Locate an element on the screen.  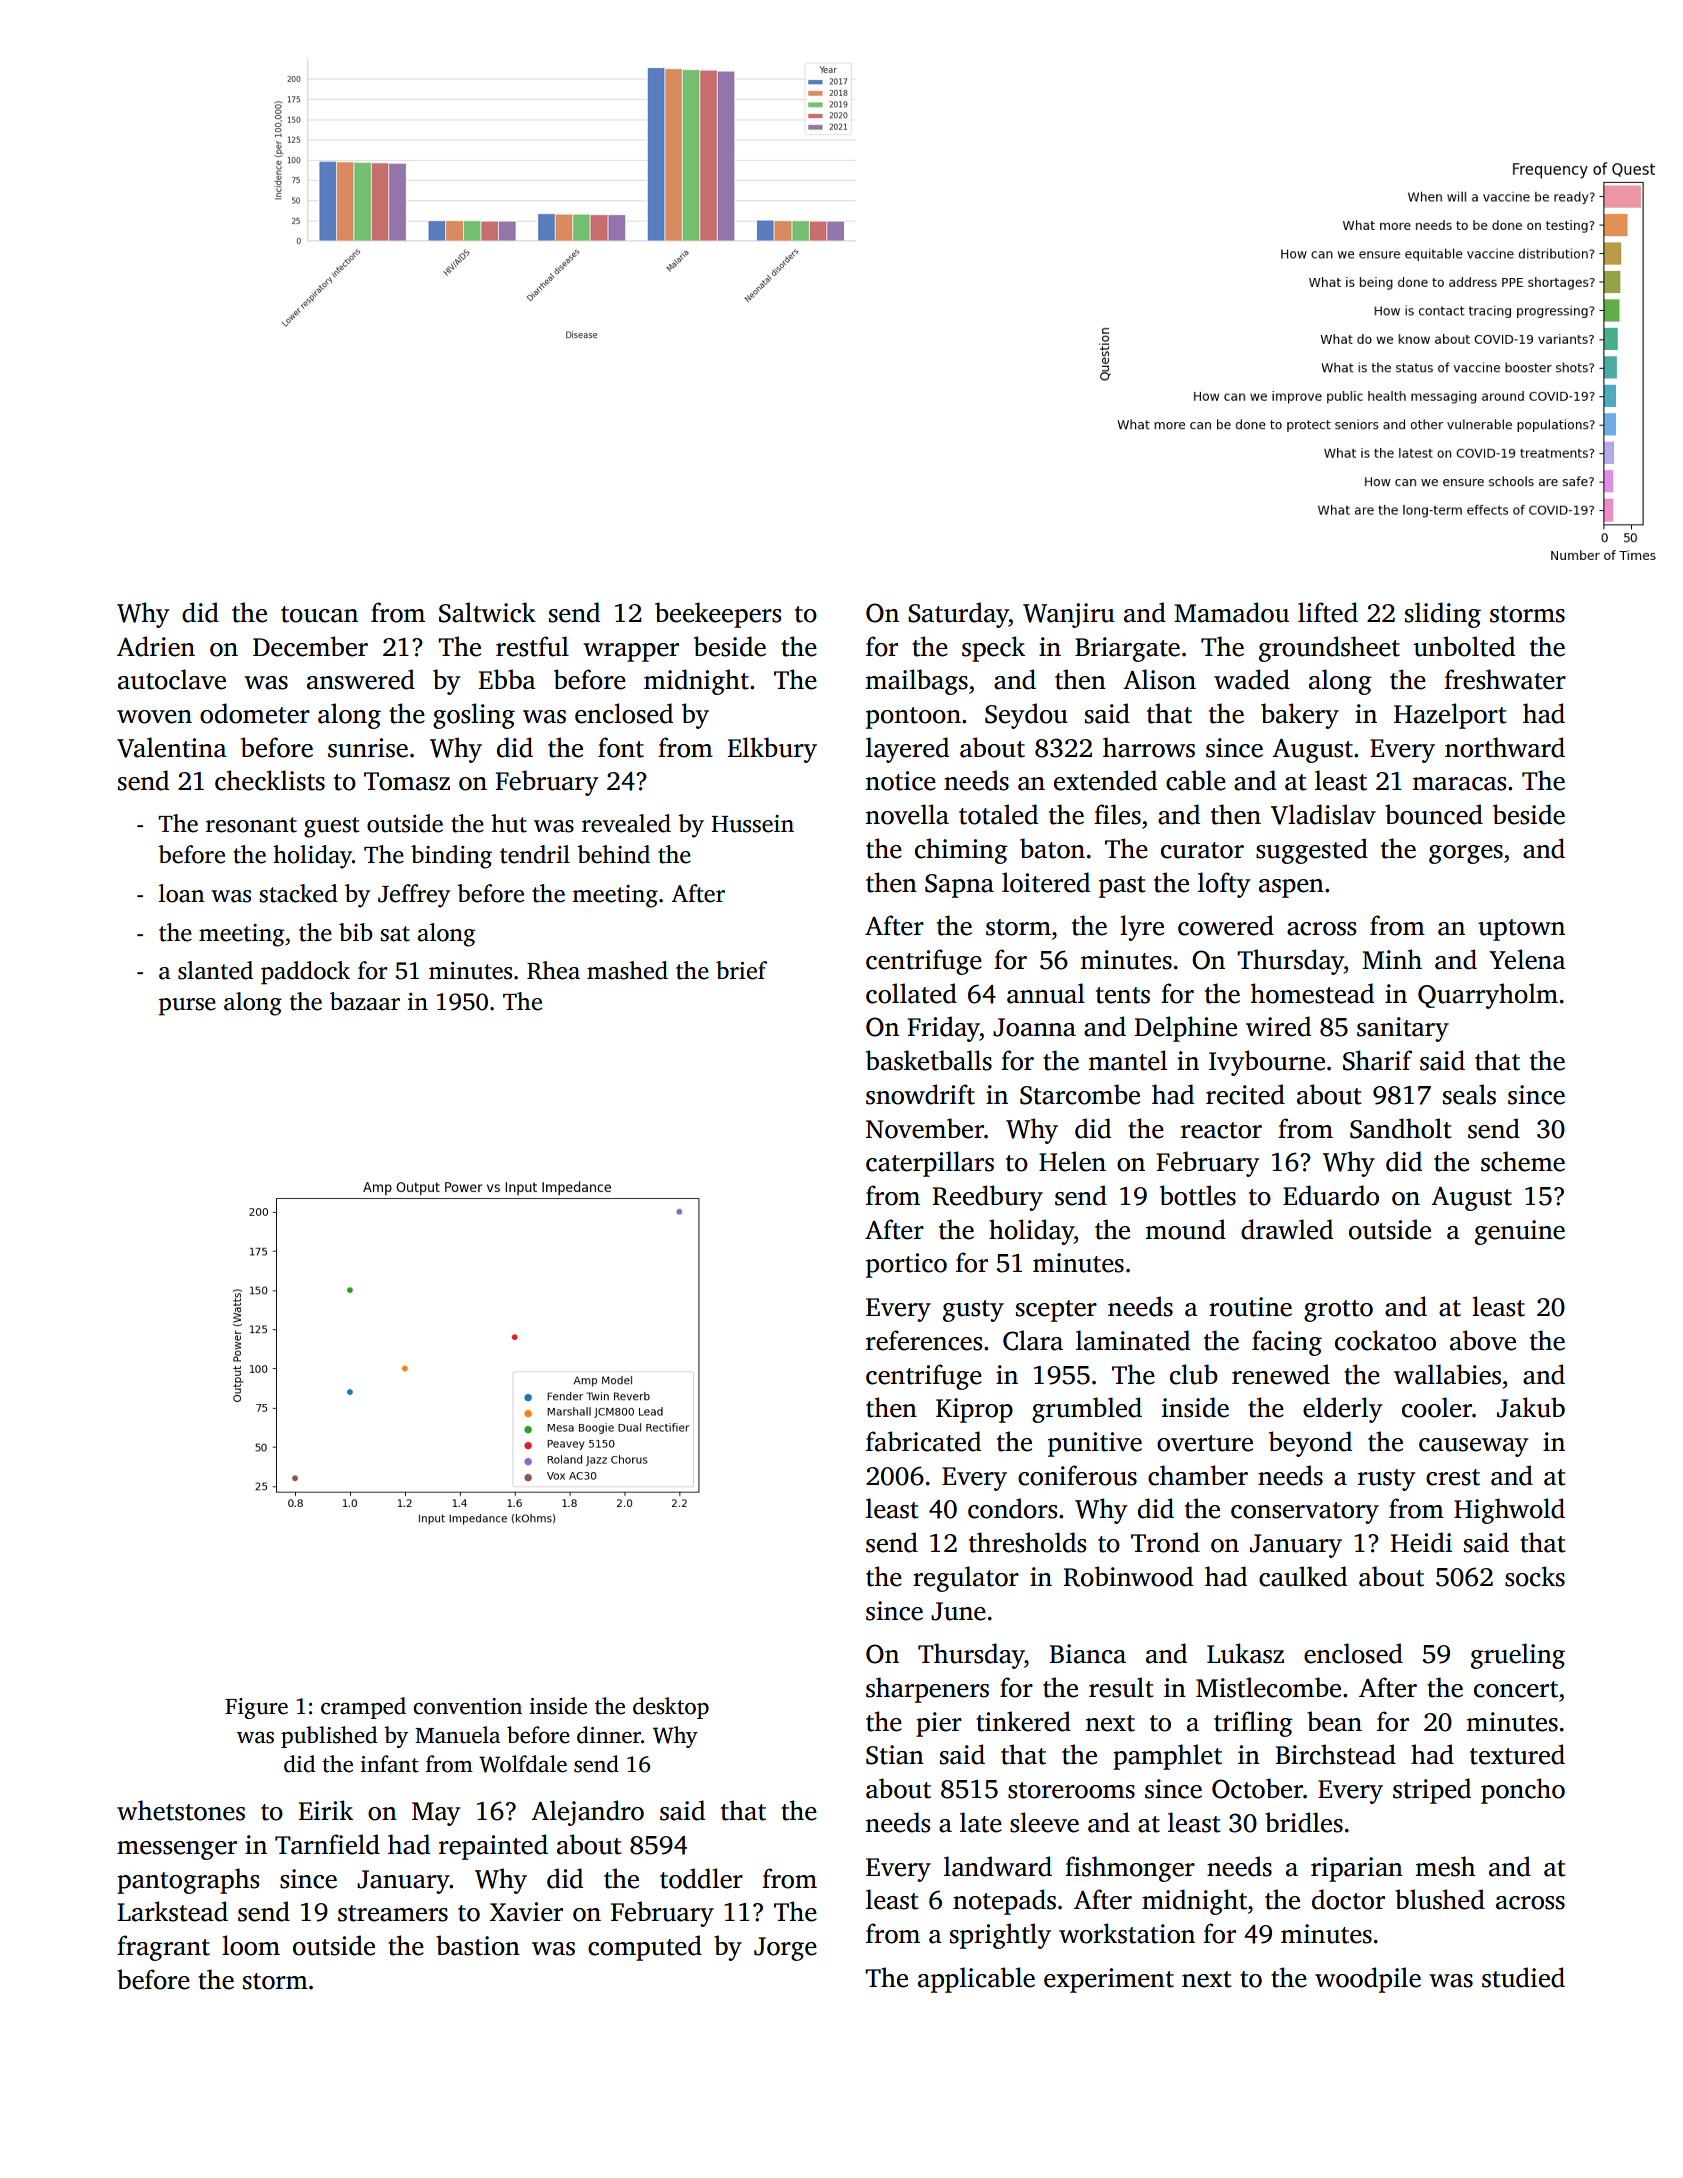
cramped is located at coordinates (363, 1708).
